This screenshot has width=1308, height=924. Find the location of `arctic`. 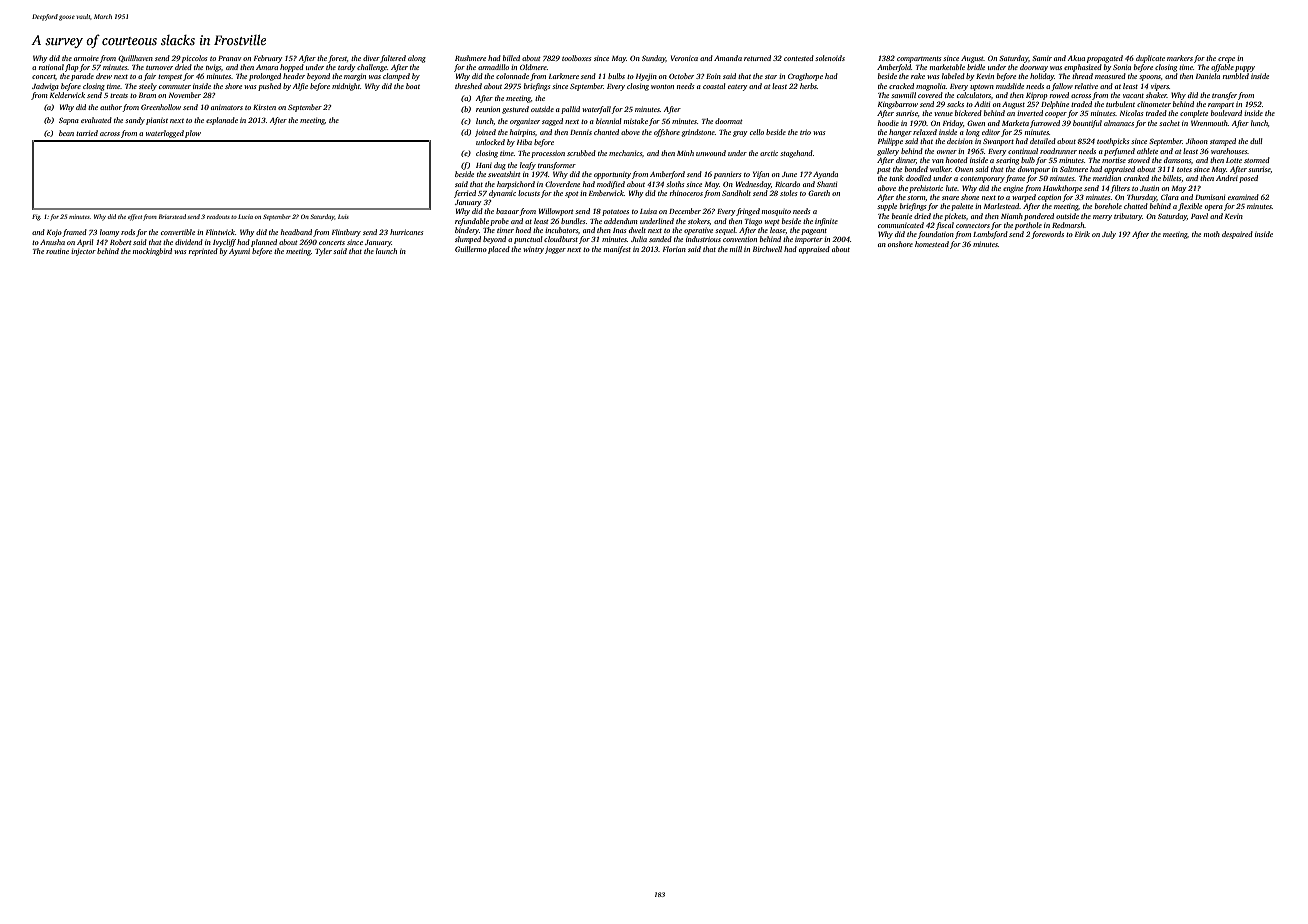

arctic is located at coordinates (769, 153).
